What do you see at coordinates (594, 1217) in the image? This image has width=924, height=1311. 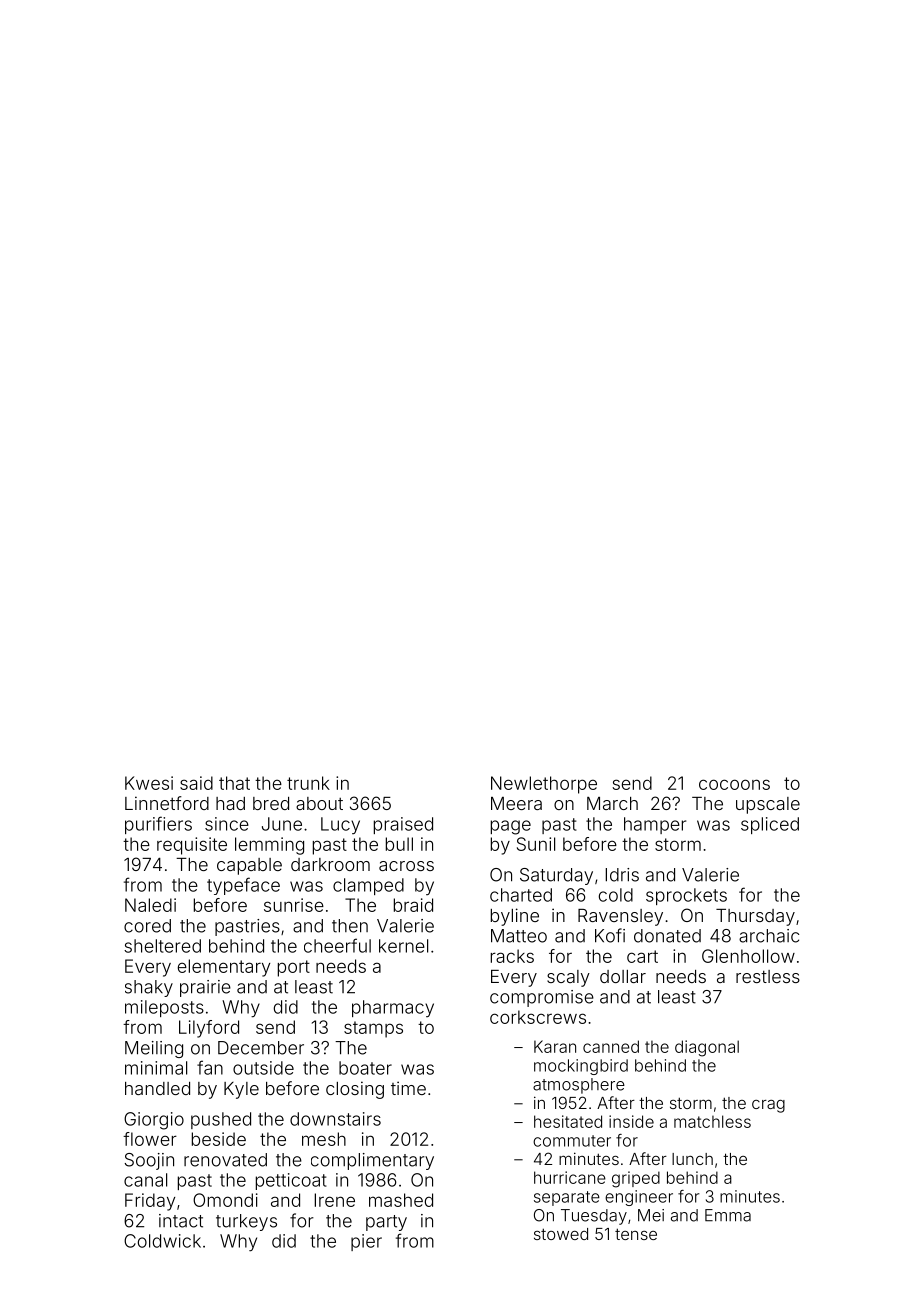 I see `Tuesday` at bounding box center [594, 1217].
